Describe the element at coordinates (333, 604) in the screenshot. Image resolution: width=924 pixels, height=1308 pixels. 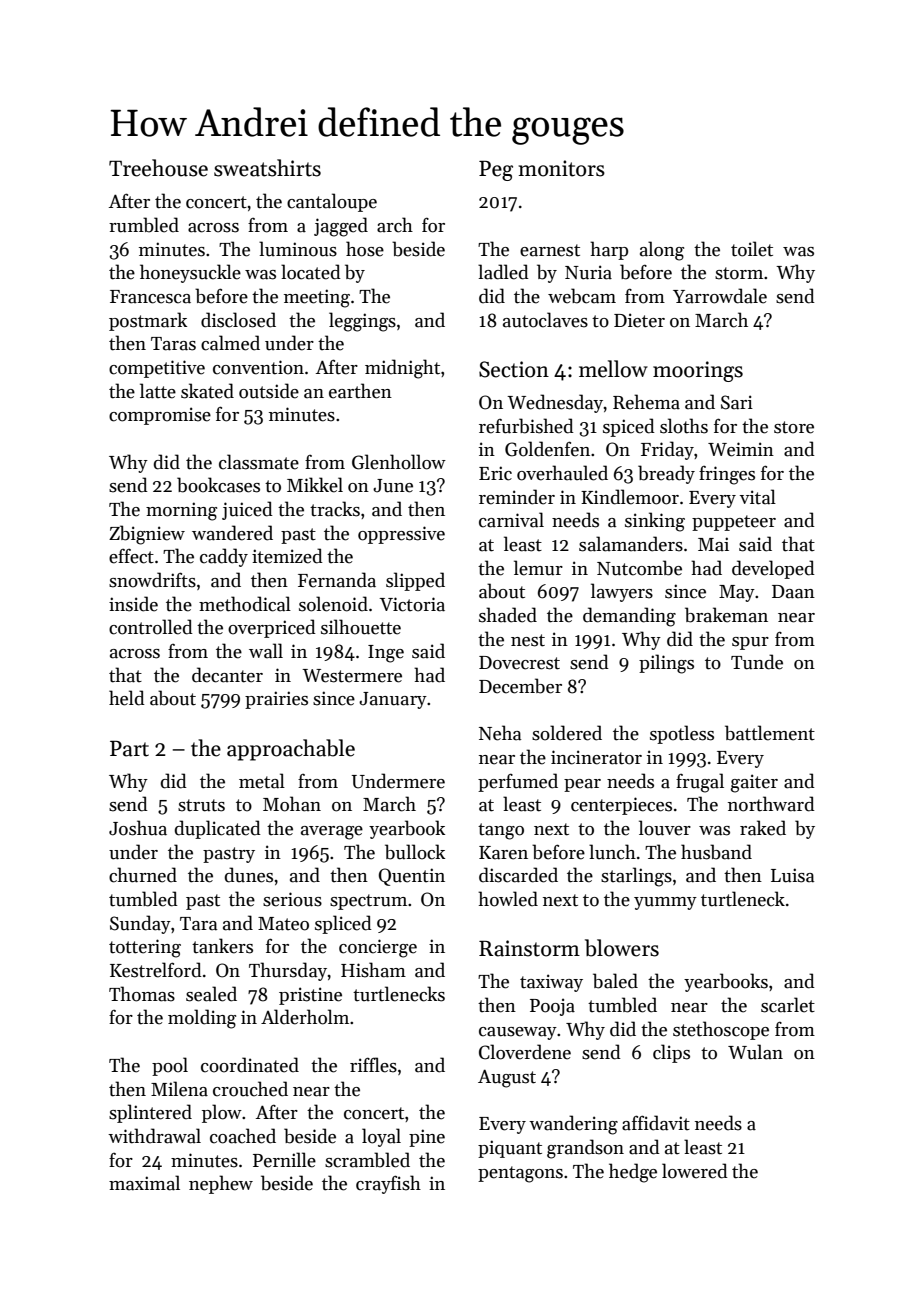
I see `solenoid` at that location.
